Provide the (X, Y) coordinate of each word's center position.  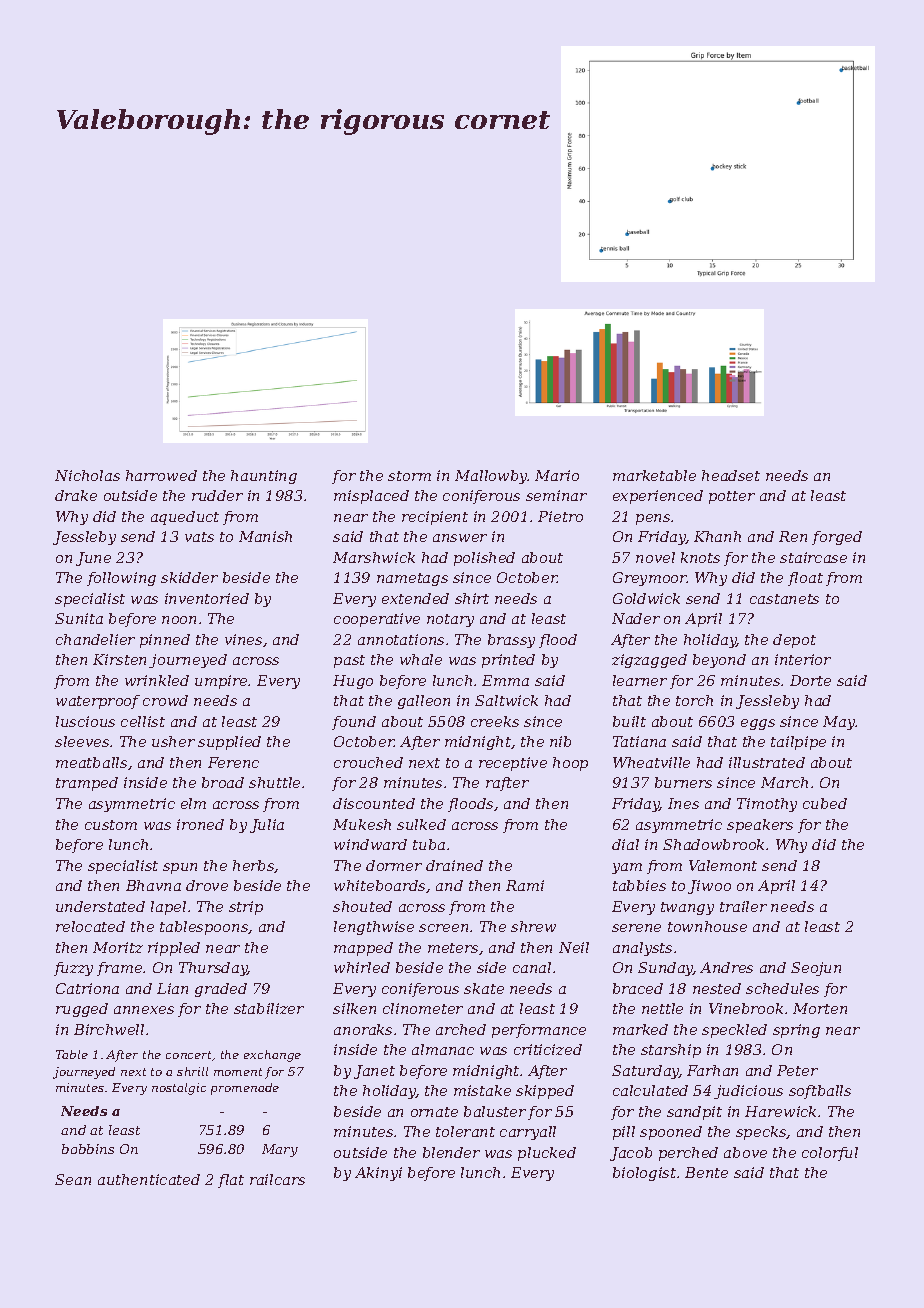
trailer (743, 906)
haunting (264, 477)
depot (794, 641)
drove (207, 885)
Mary (280, 1150)
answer (460, 538)
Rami (525, 885)
